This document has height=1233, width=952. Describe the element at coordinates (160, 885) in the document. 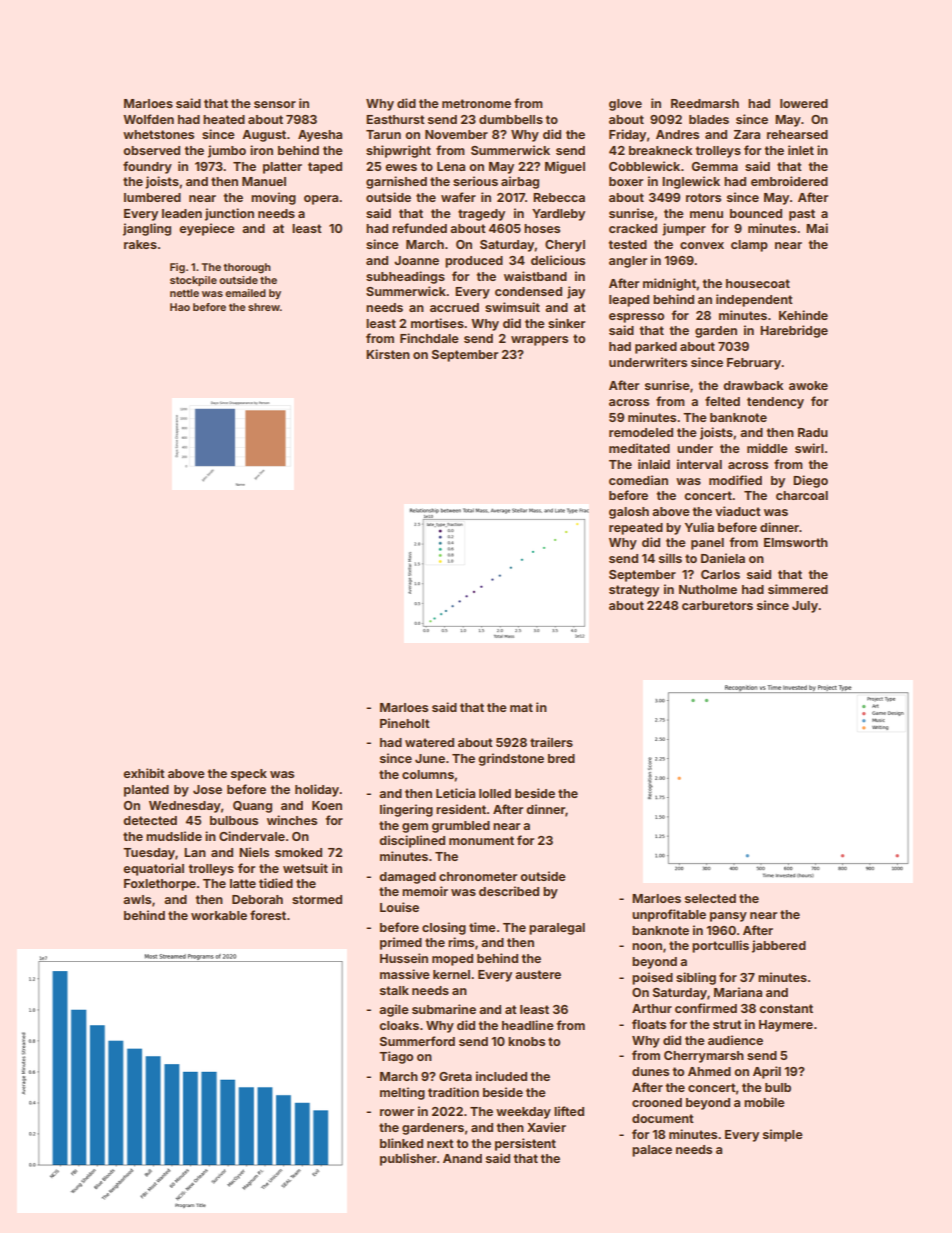

I see `Foxlethorpe` at that location.
